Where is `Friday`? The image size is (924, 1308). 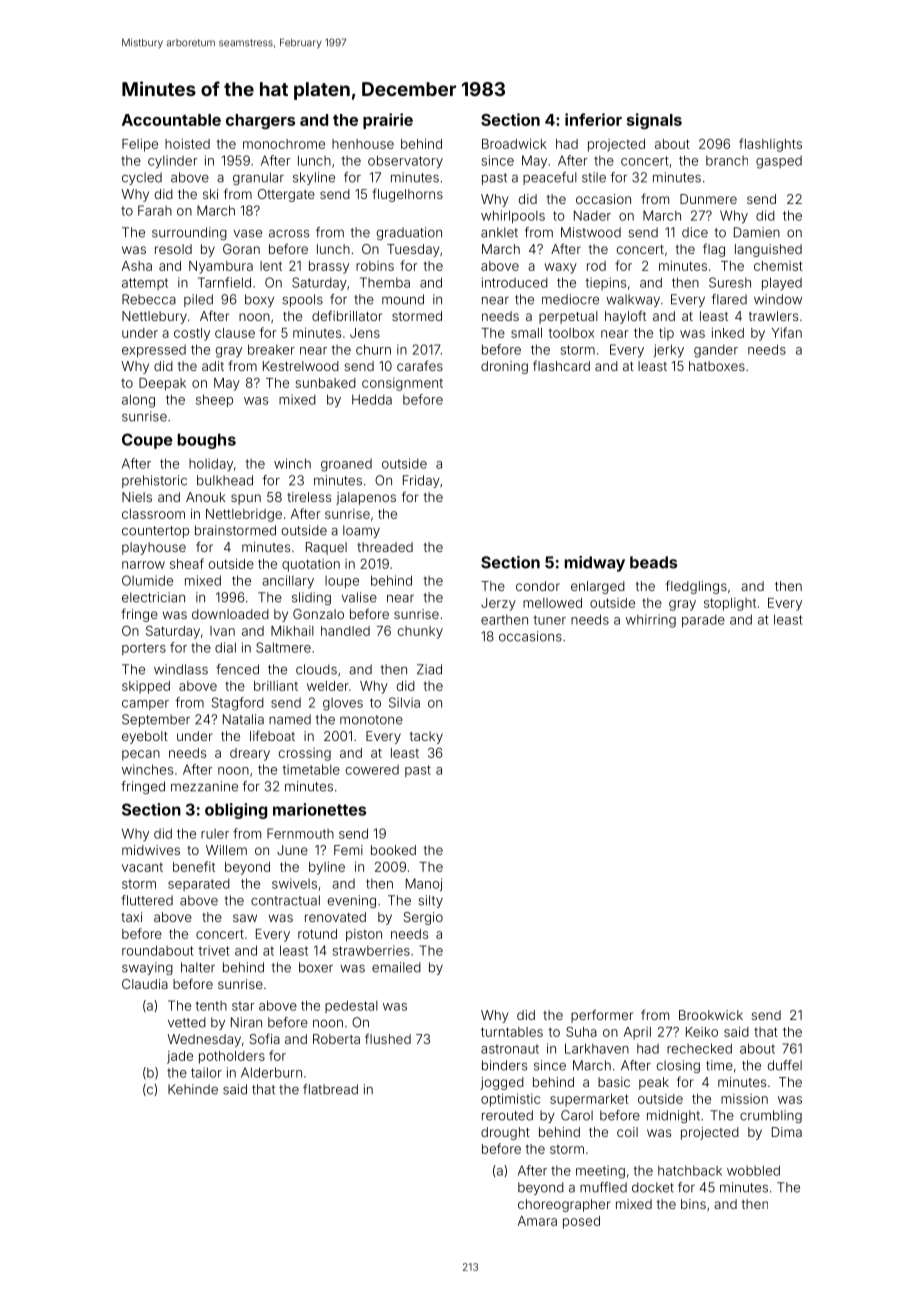
Friday is located at coordinates (421, 481).
